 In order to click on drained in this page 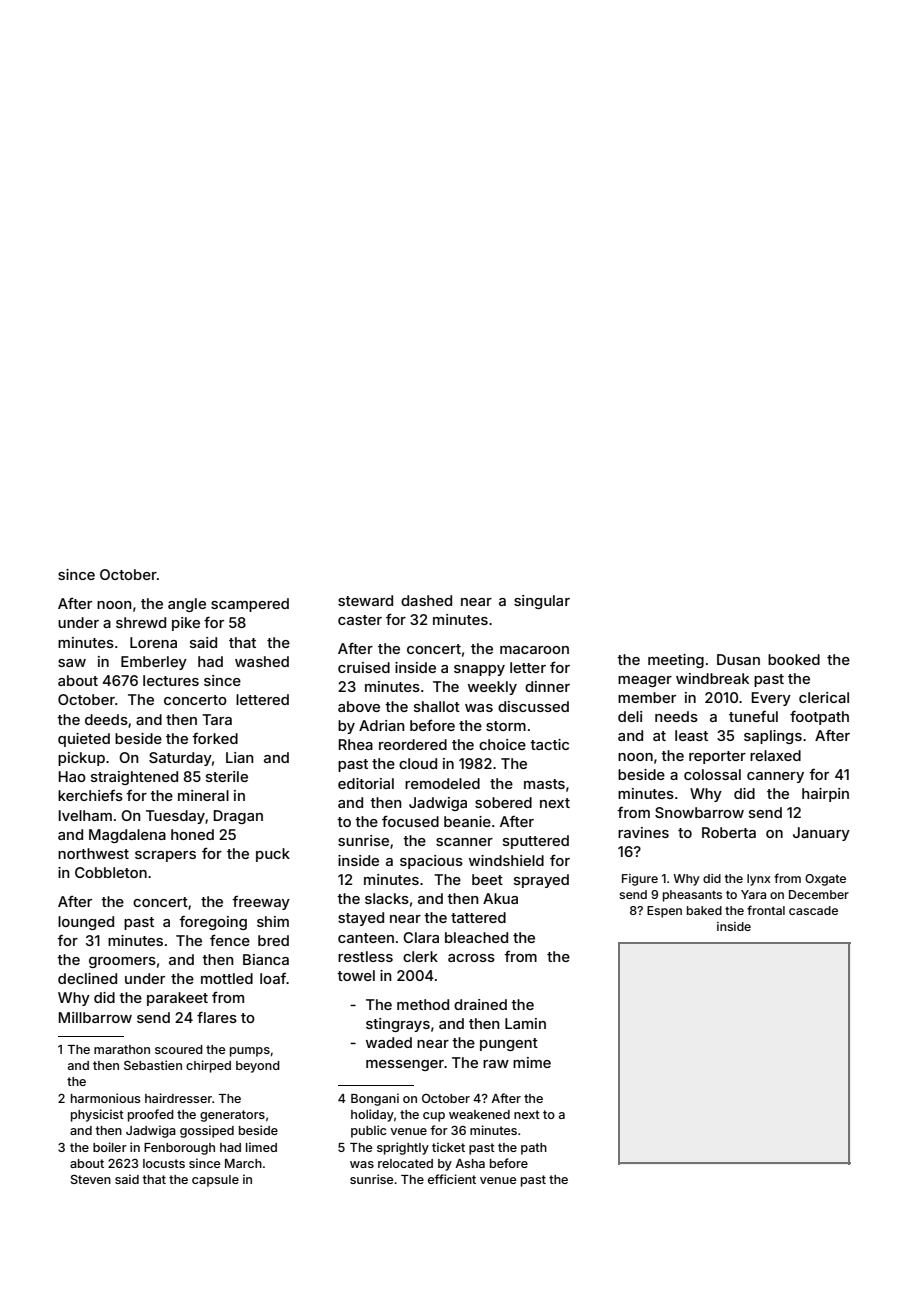, I will do `click(480, 1004)`.
